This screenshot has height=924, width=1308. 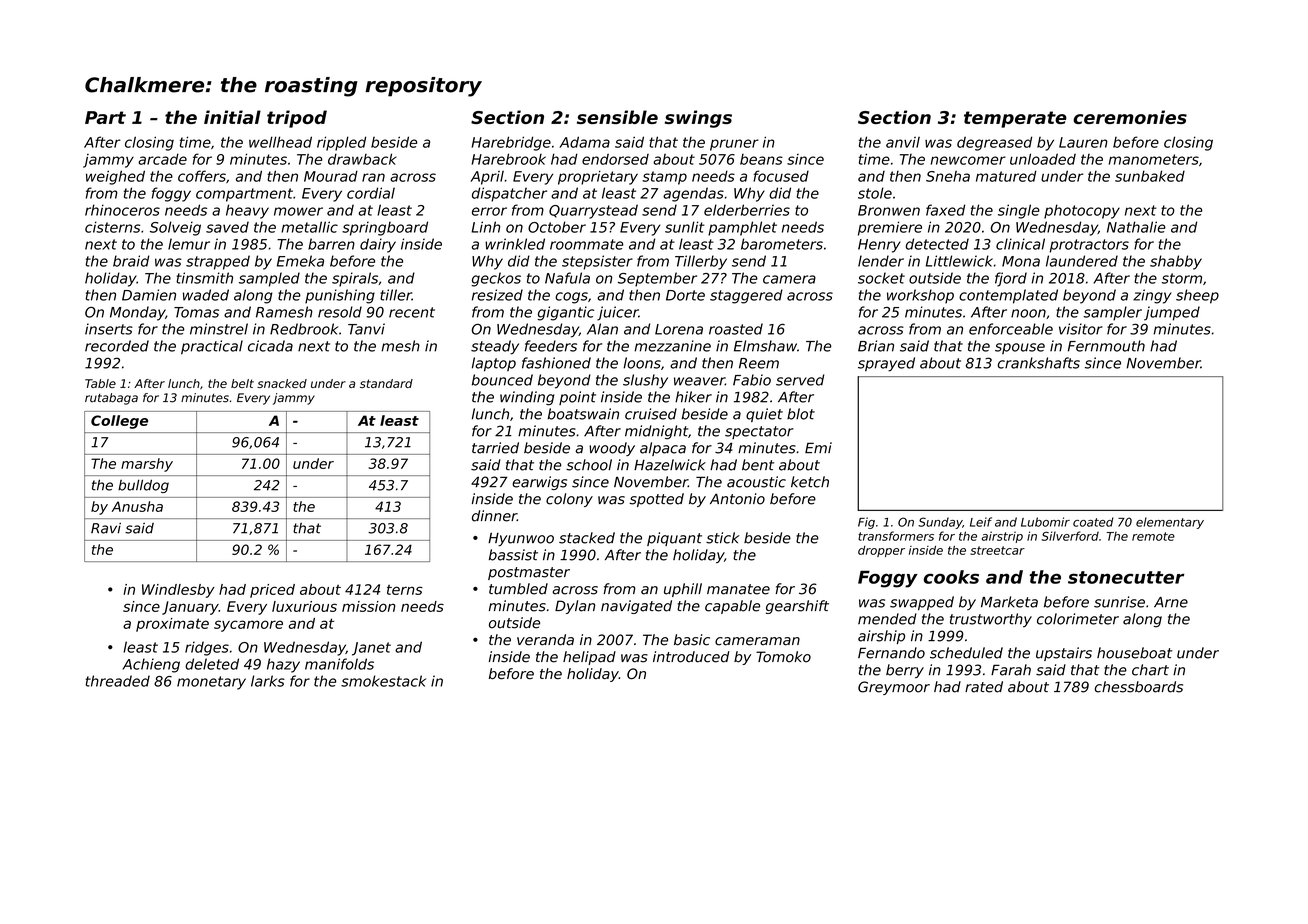 I want to click on Harebrook, so click(x=508, y=159).
